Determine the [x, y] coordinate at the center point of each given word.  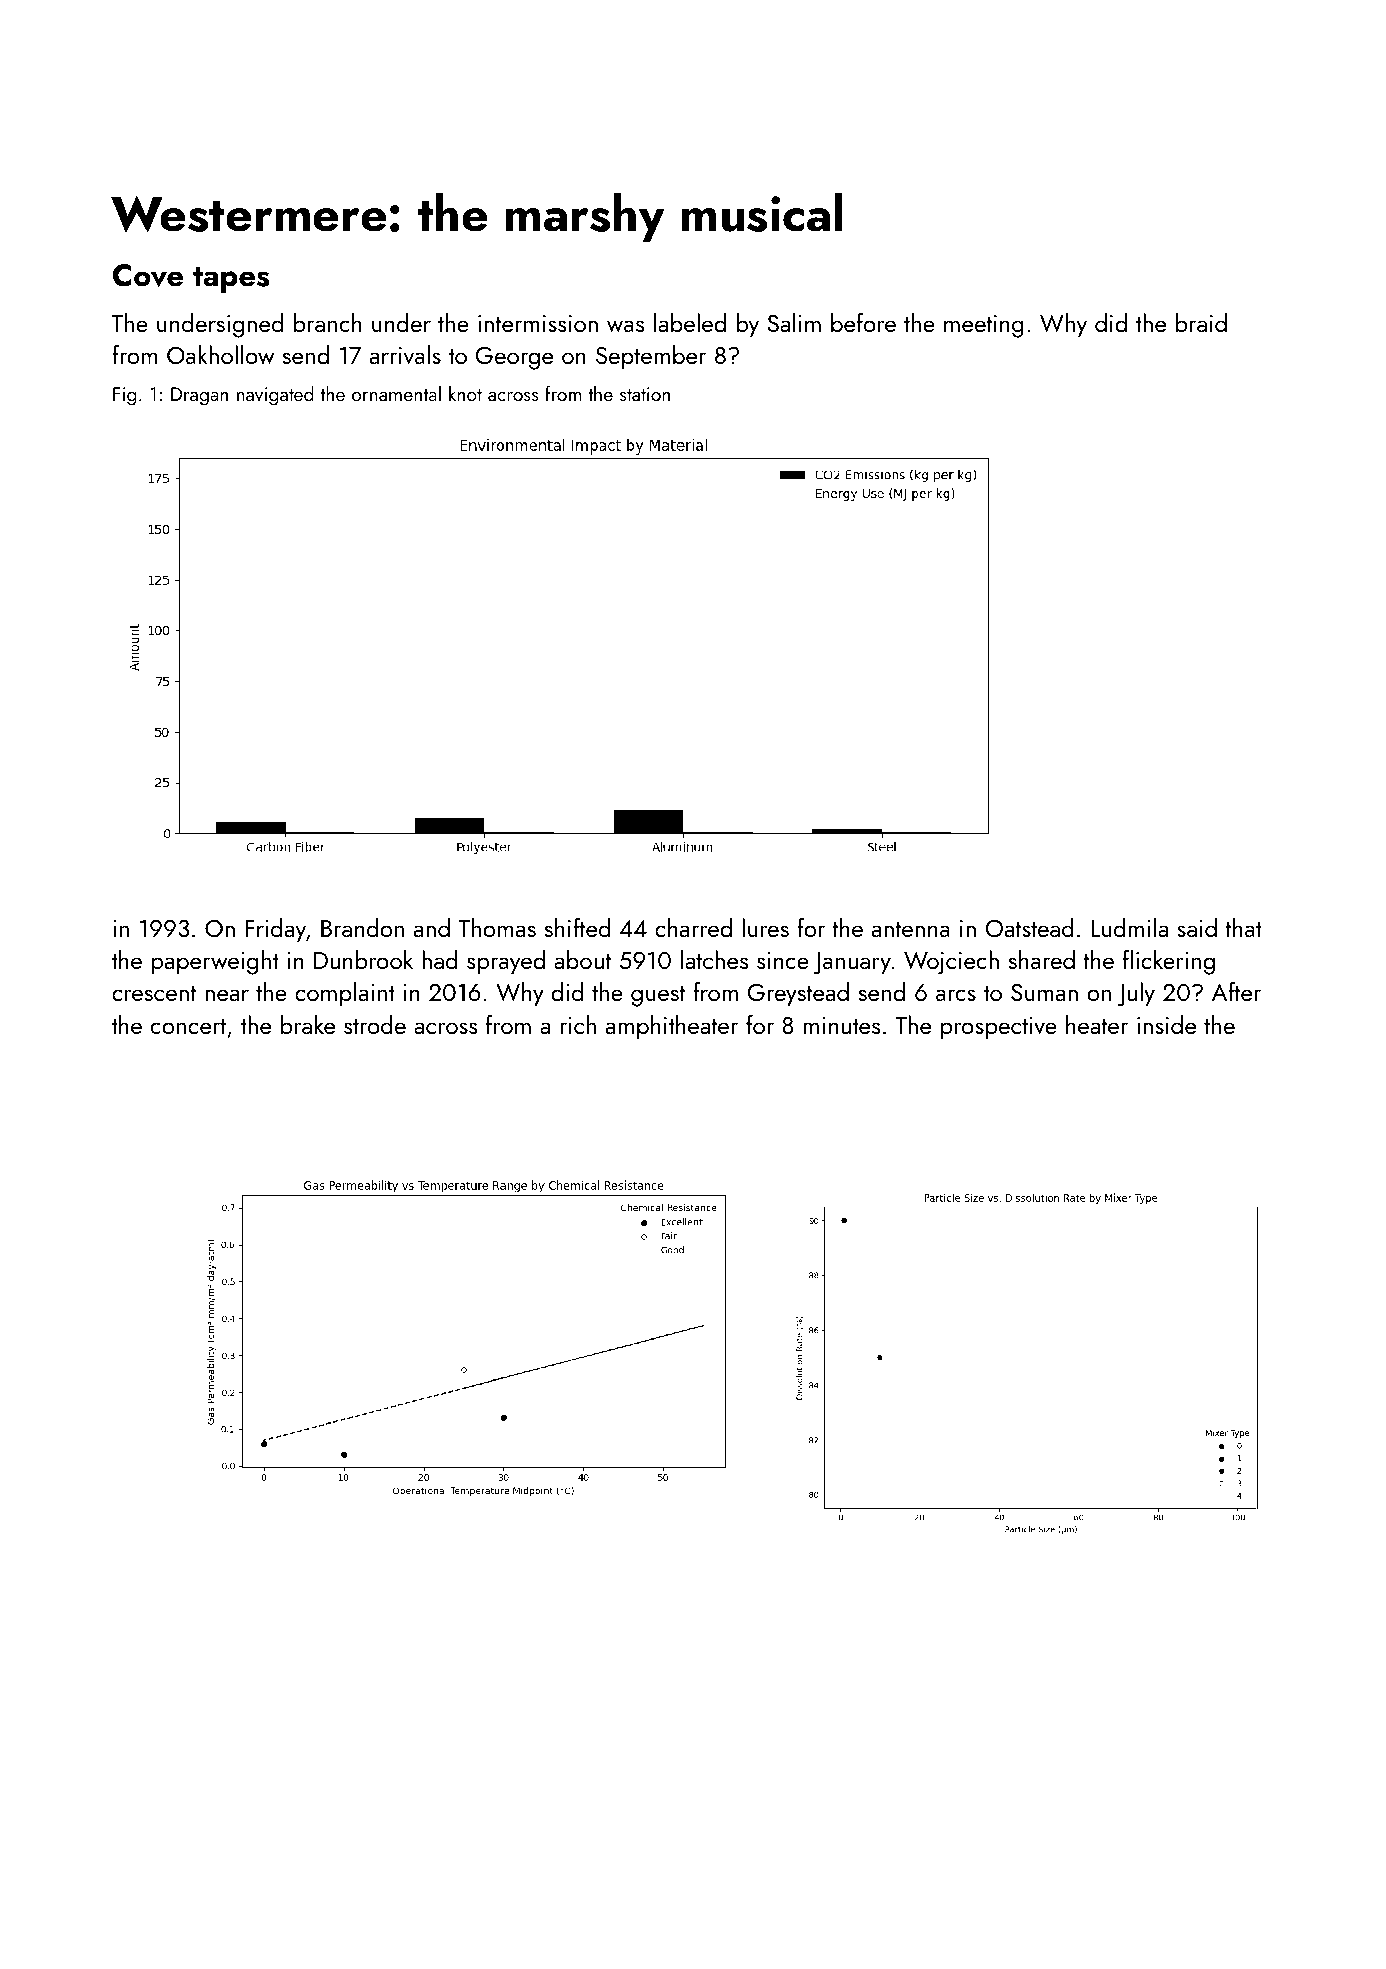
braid [1201, 322]
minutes [841, 1025]
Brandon [362, 927]
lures [765, 927]
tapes [231, 280]
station [645, 394]
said [1197, 927]
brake [308, 1024]
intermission [538, 323]
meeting [984, 326]
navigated [275, 396]
